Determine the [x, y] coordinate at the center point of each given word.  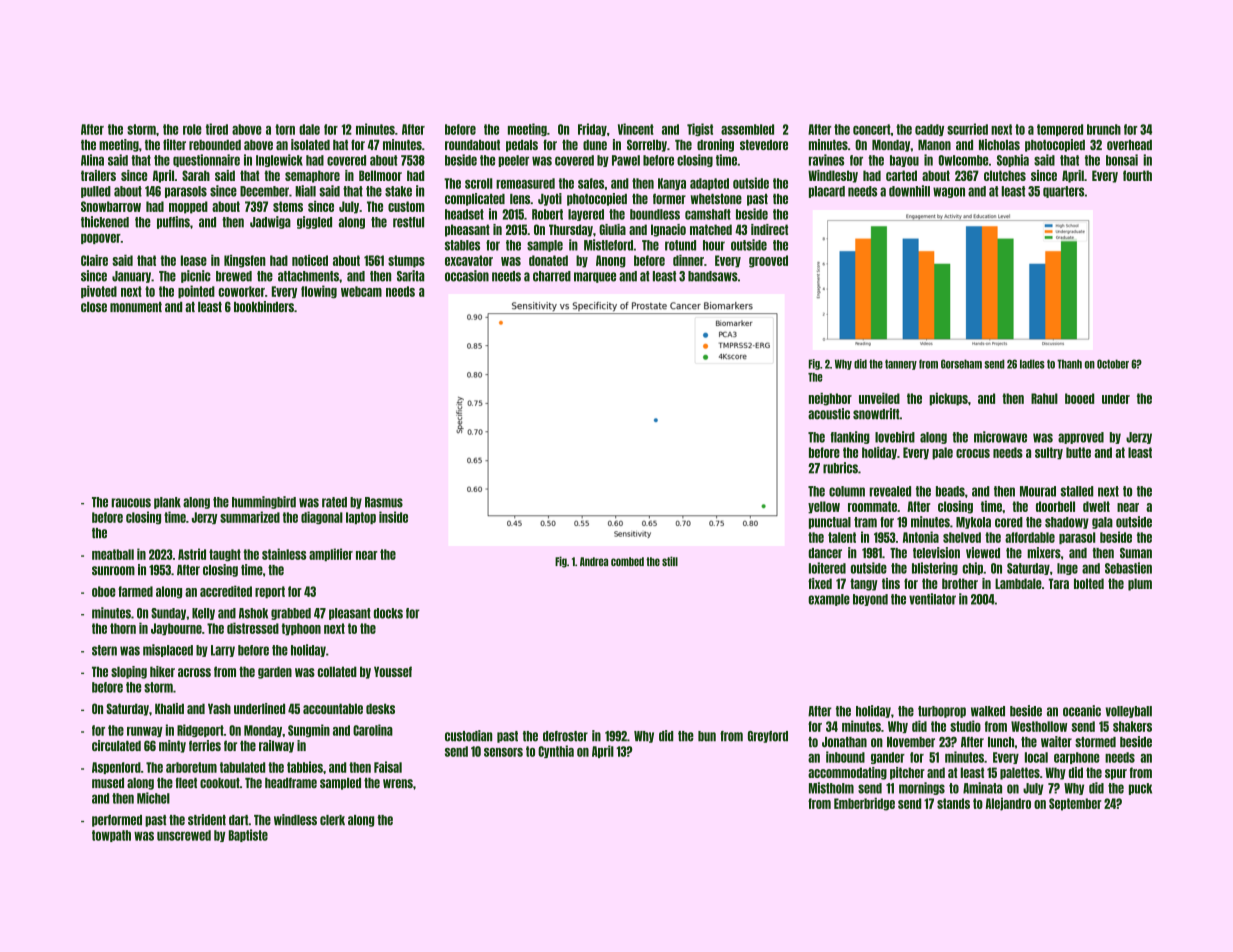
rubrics [840, 468]
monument [136, 307]
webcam [361, 291]
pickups [948, 399]
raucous [131, 503]
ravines [826, 160]
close [94, 307]
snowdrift [876, 414]
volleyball [1128, 712]
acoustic [829, 414]
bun [707, 736]
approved [1081, 438]
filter [174, 144]
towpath [111, 836]
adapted [709, 184]
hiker [162, 671]
